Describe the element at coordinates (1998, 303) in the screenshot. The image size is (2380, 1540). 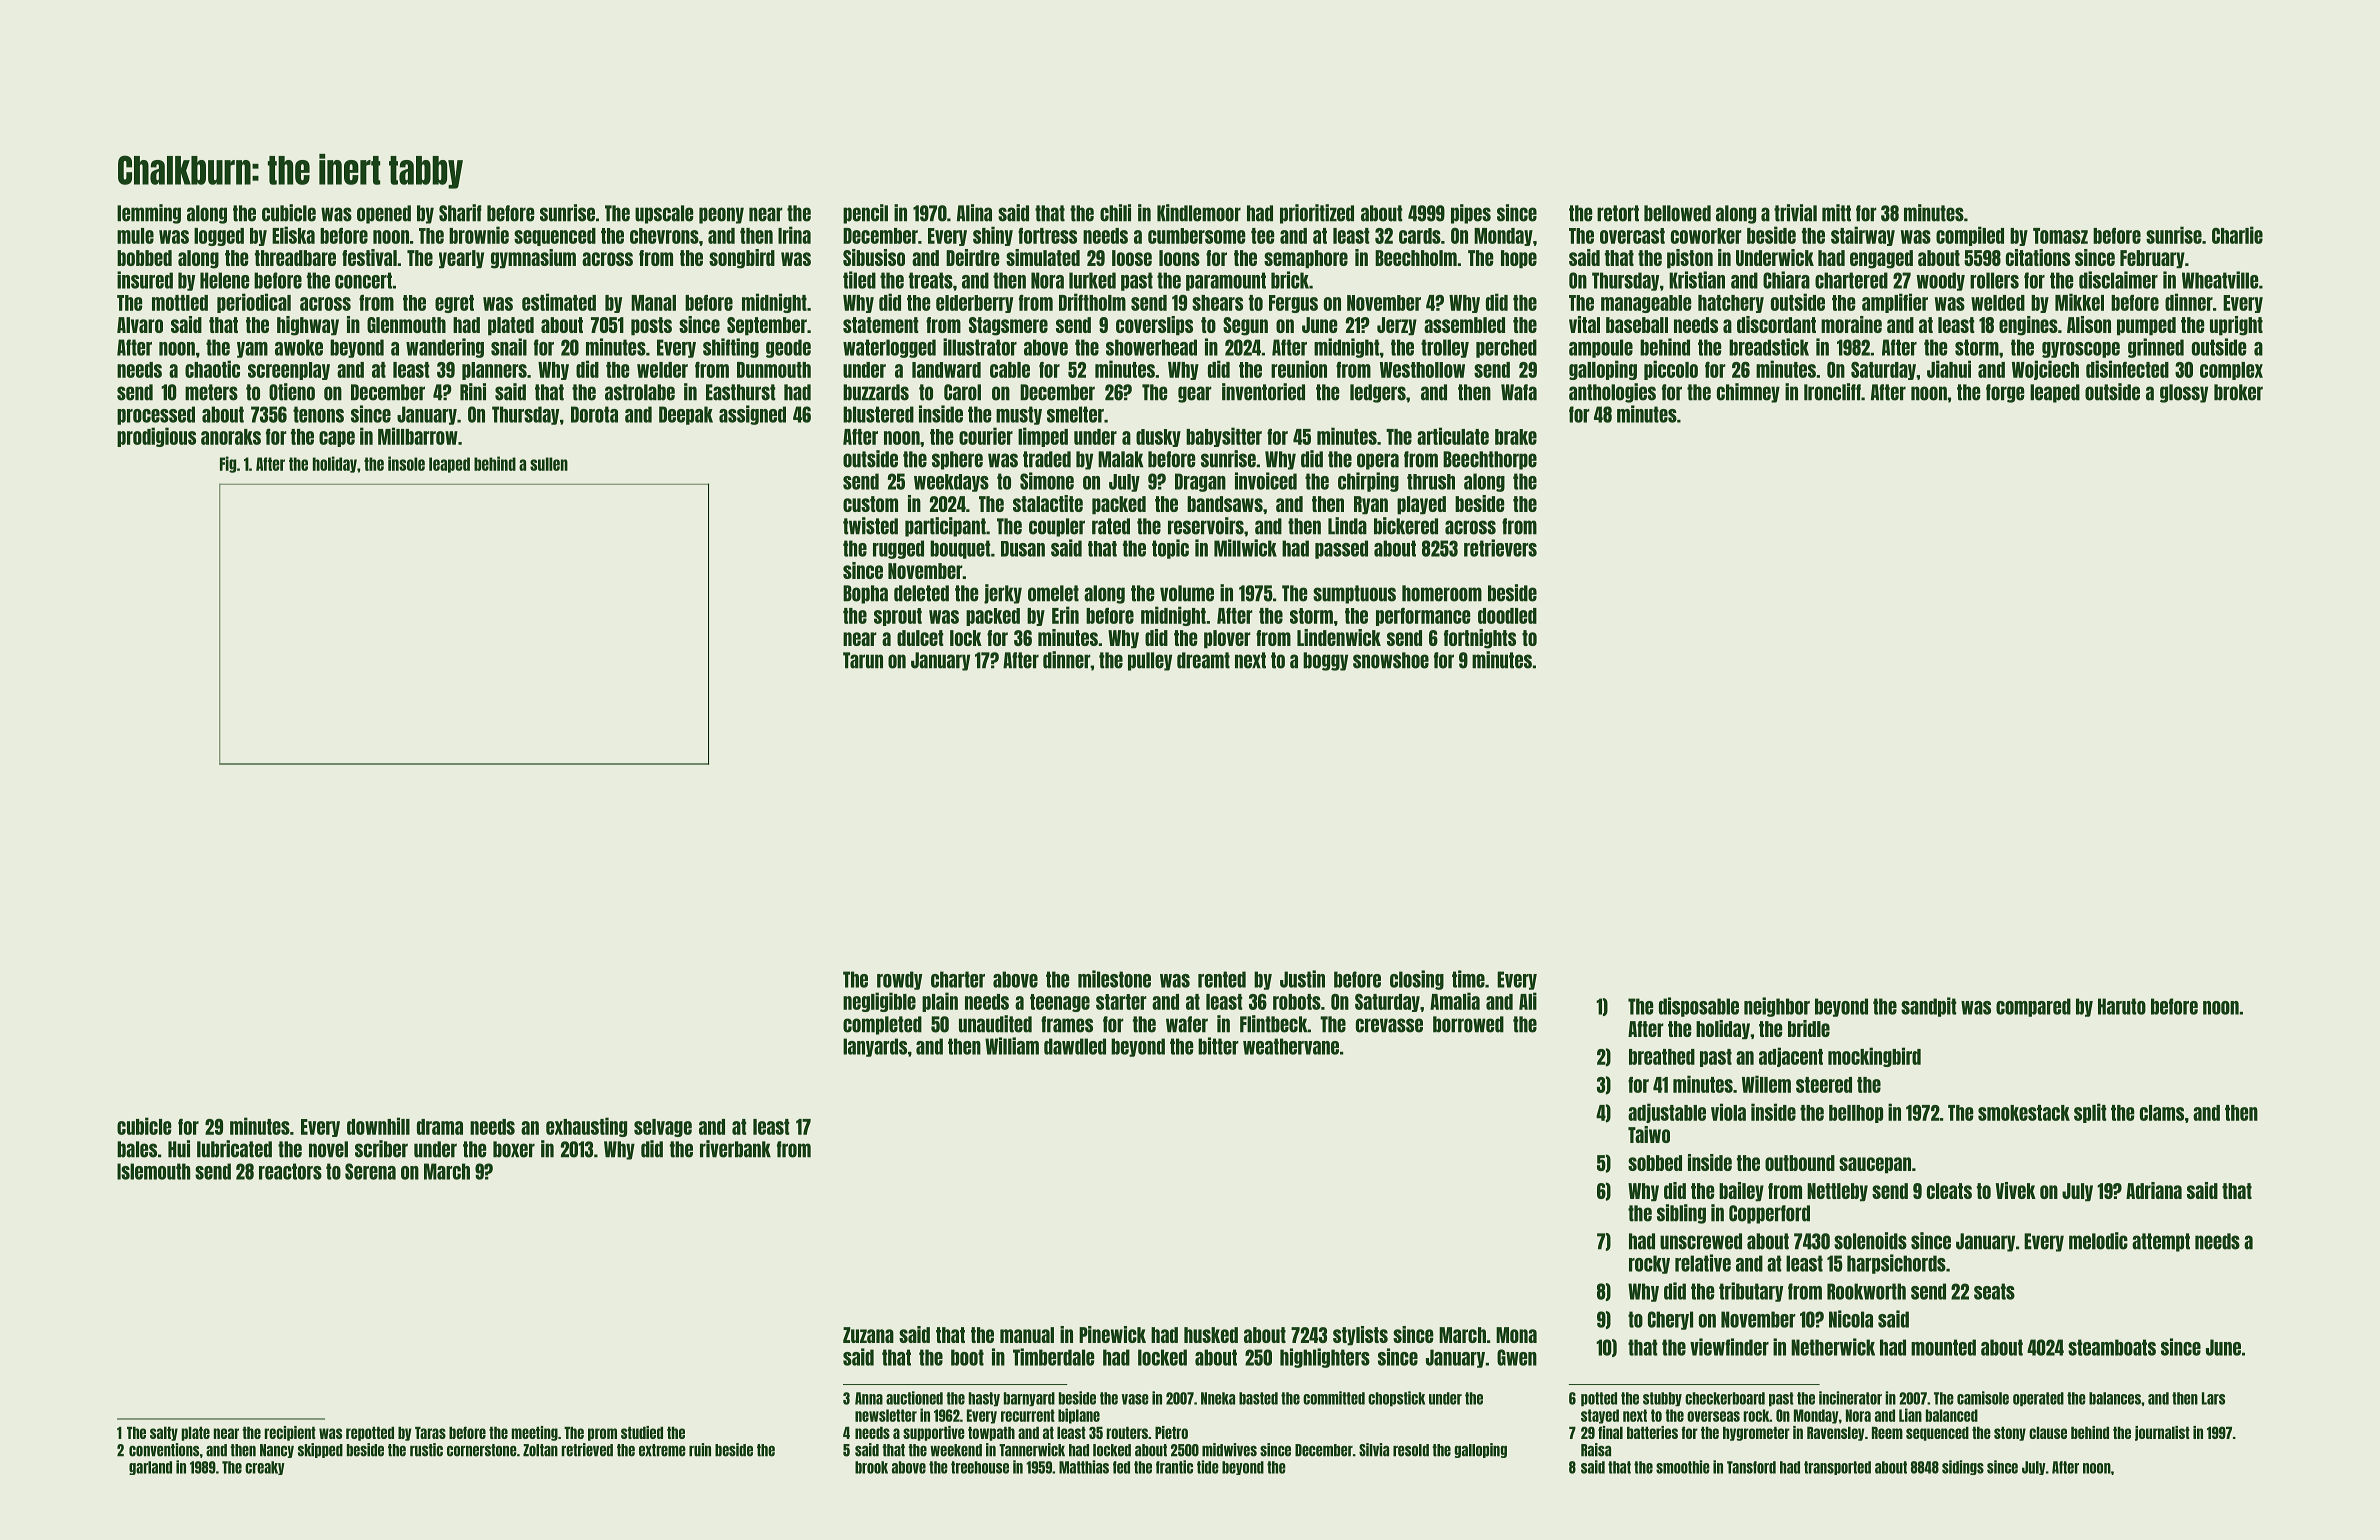
I see `welded` at that location.
